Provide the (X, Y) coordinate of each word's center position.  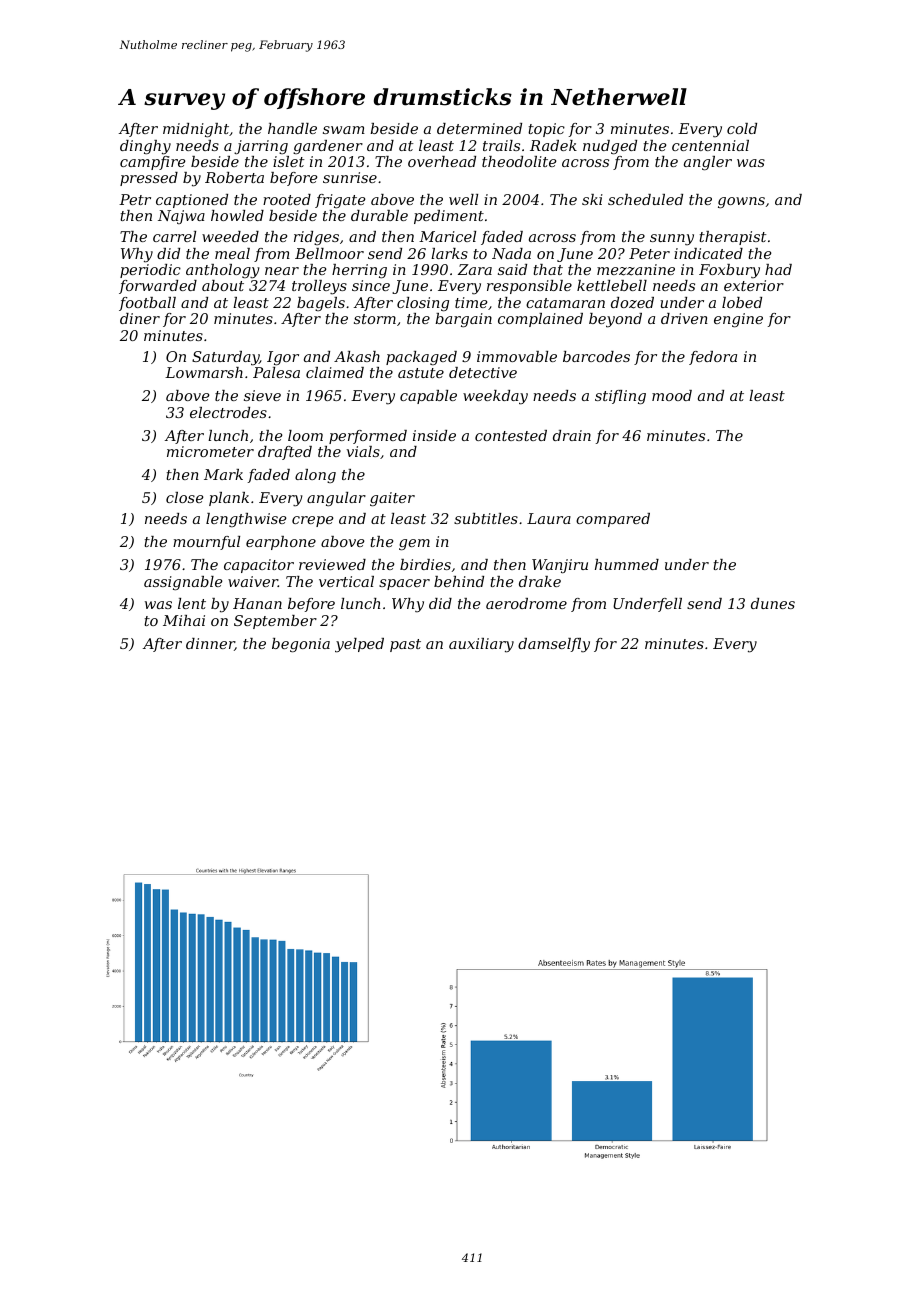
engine (738, 320)
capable (428, 397)
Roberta (234, 177)
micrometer (210, 451)
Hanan (257, 603)
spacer (404, 584)
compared (613, 520)
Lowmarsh (204, 372)
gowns (741, 202)
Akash (357, 356)
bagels (321, 304)
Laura (549, 518)
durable (379, 215)
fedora (713, 358)
